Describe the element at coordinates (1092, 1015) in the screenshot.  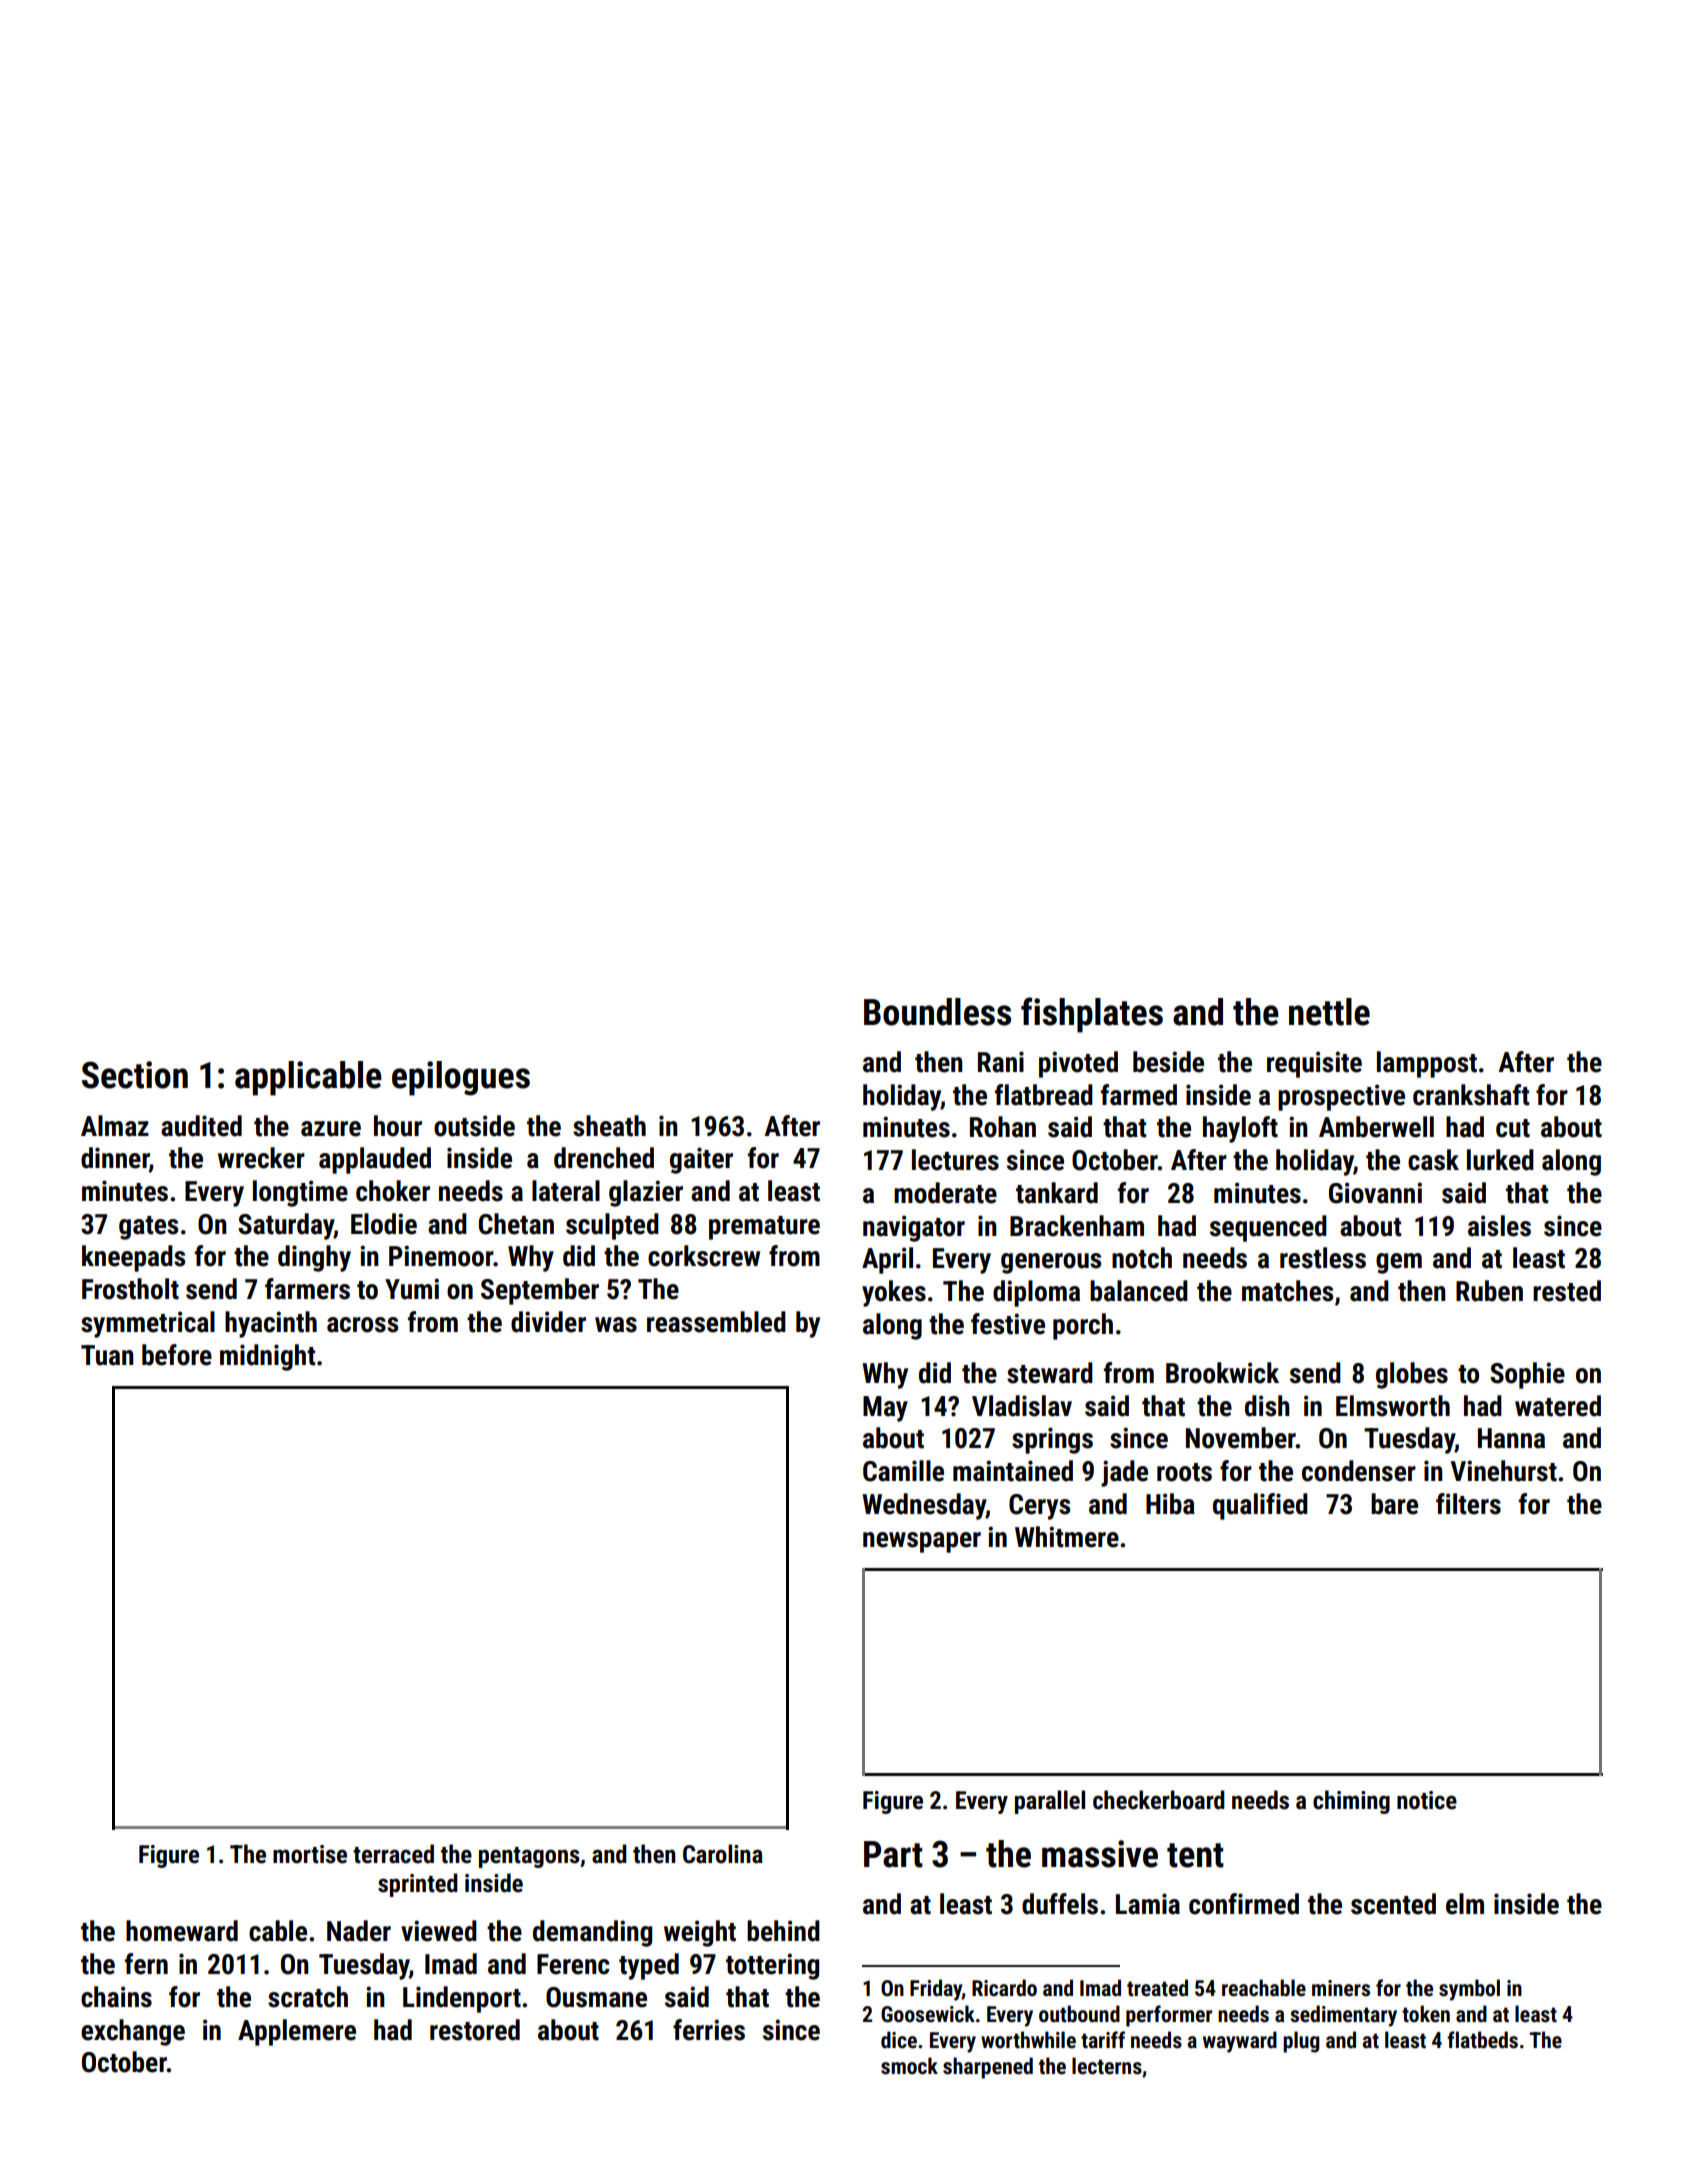
I see `fishplates` at that location.
